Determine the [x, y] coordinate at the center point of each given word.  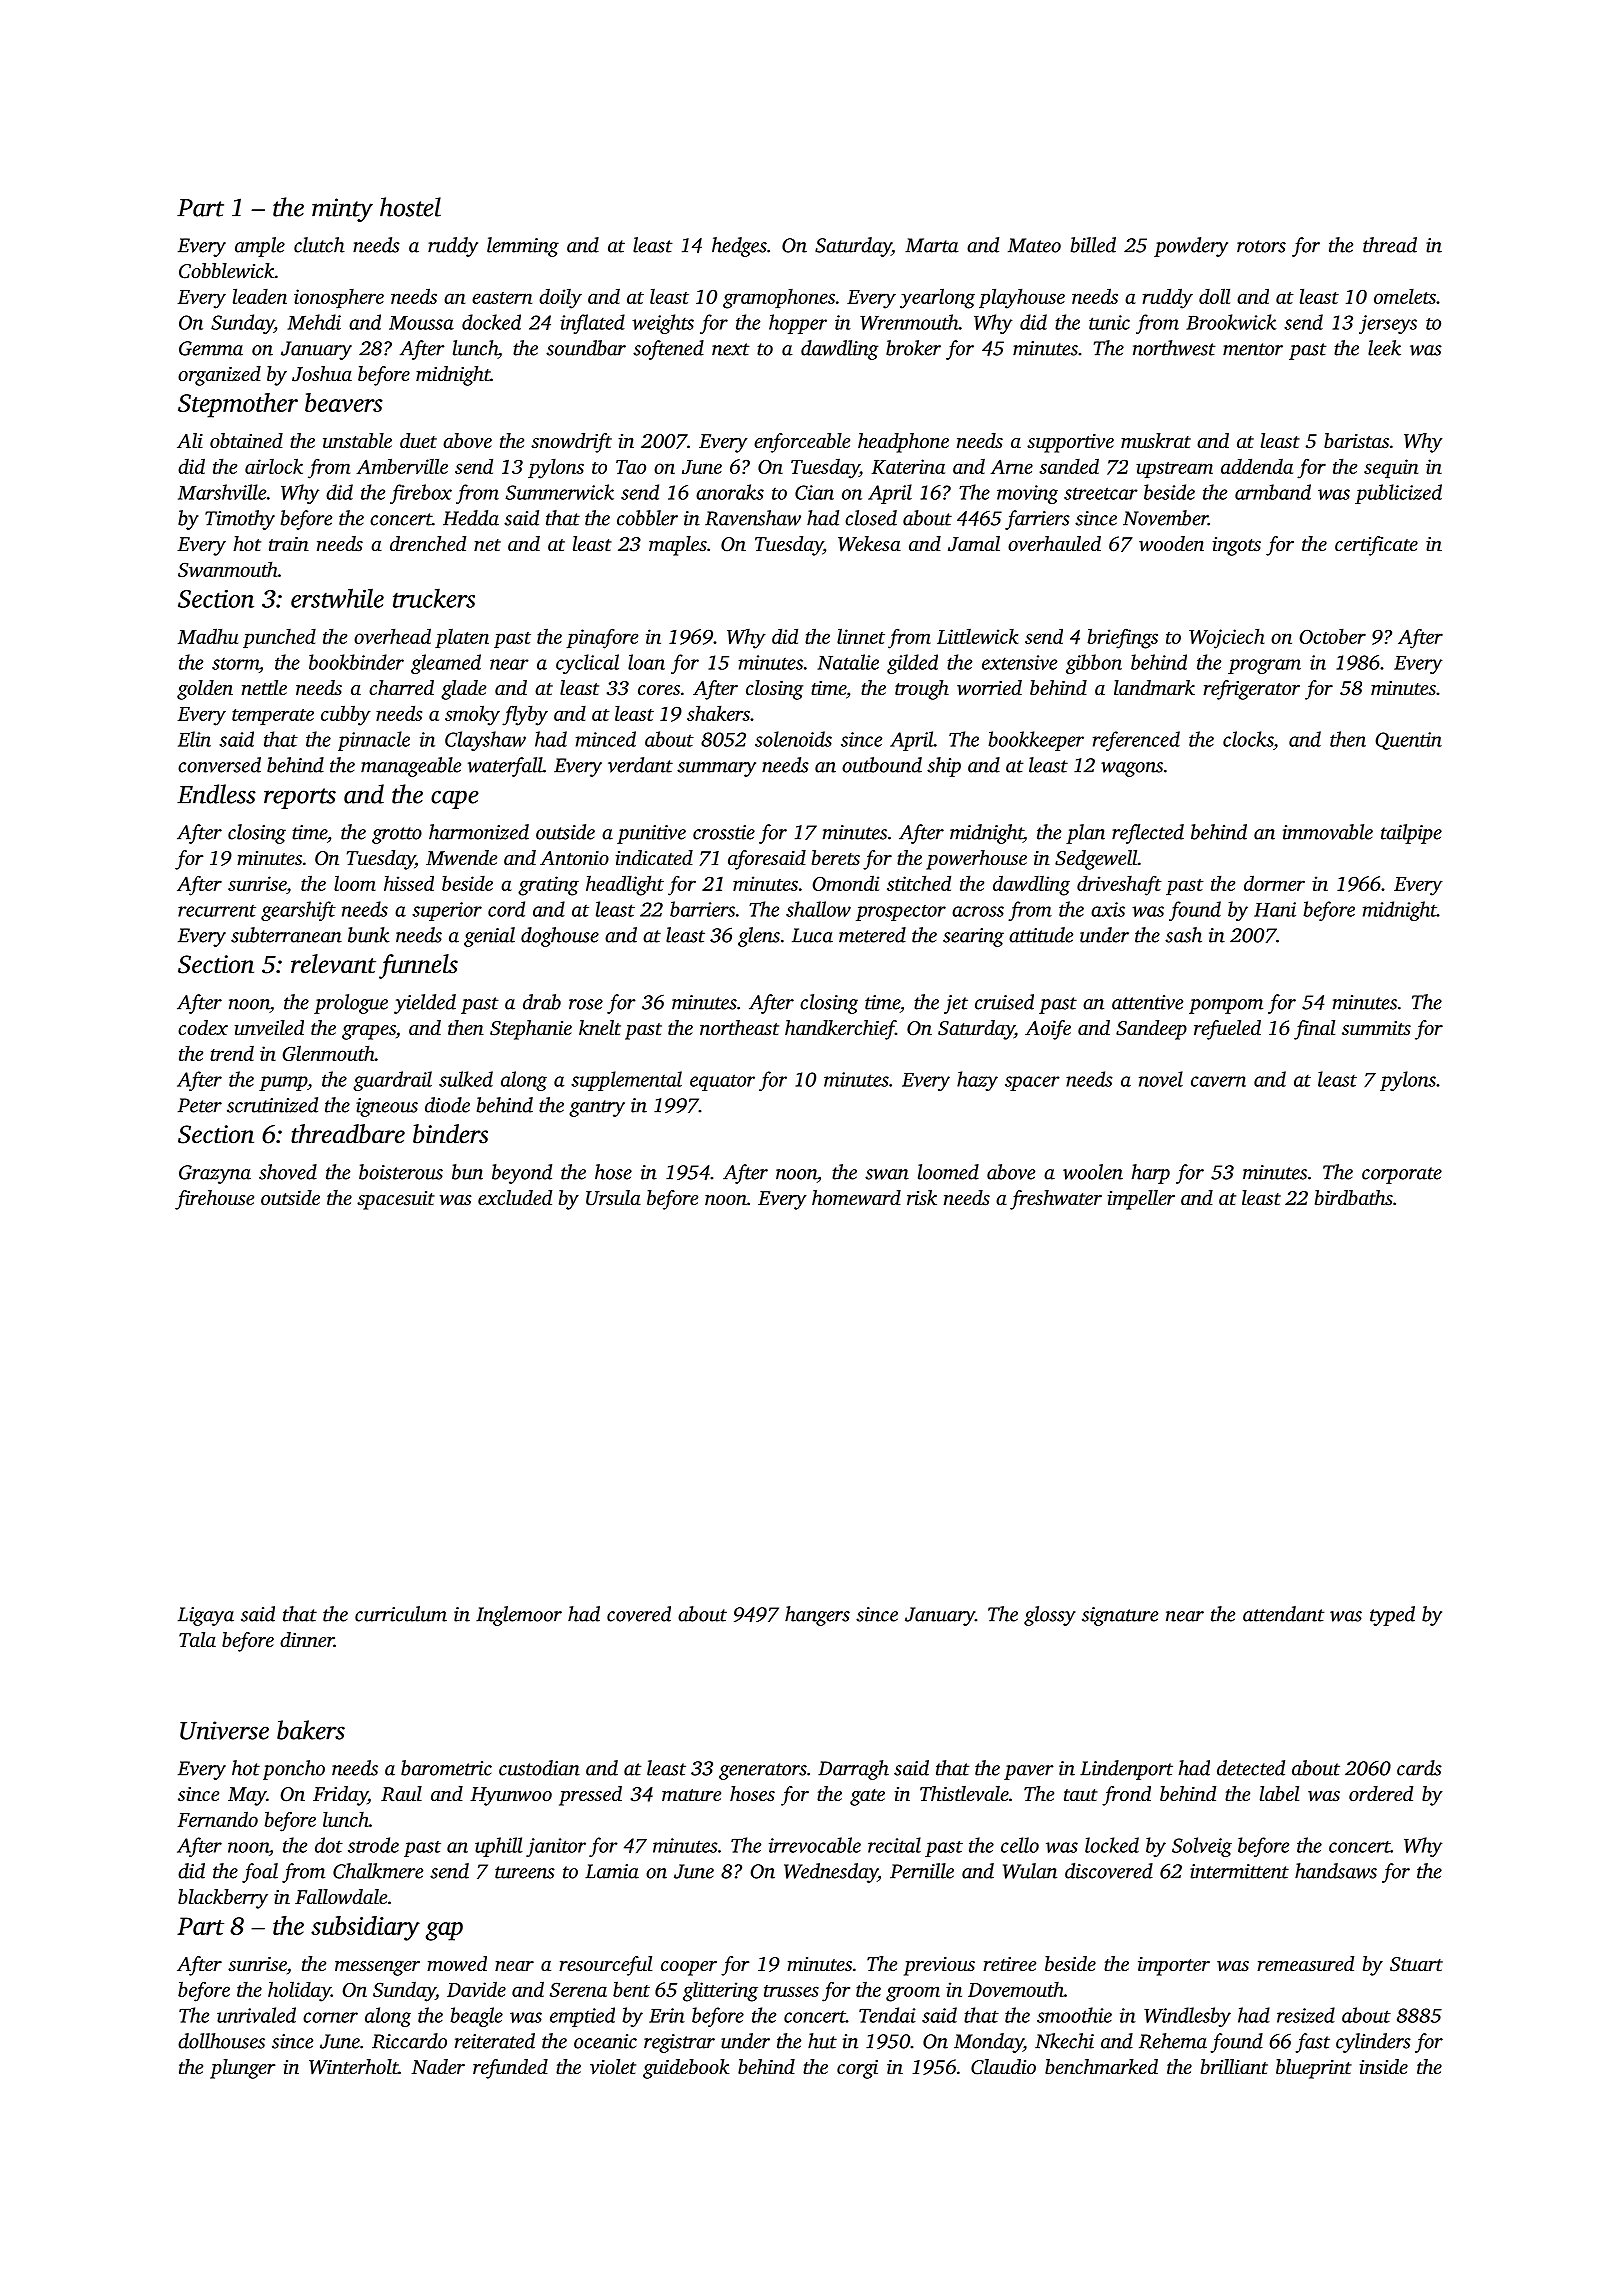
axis [1108, 909]
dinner [307, 1639]
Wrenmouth [909, 322]
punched [279, 638]
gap [444, 1931]
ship [944, 767]
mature [691, 1795]
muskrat [1156, 440]
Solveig [1202, 1847]
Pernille [922, 1871]
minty [342, 210]
